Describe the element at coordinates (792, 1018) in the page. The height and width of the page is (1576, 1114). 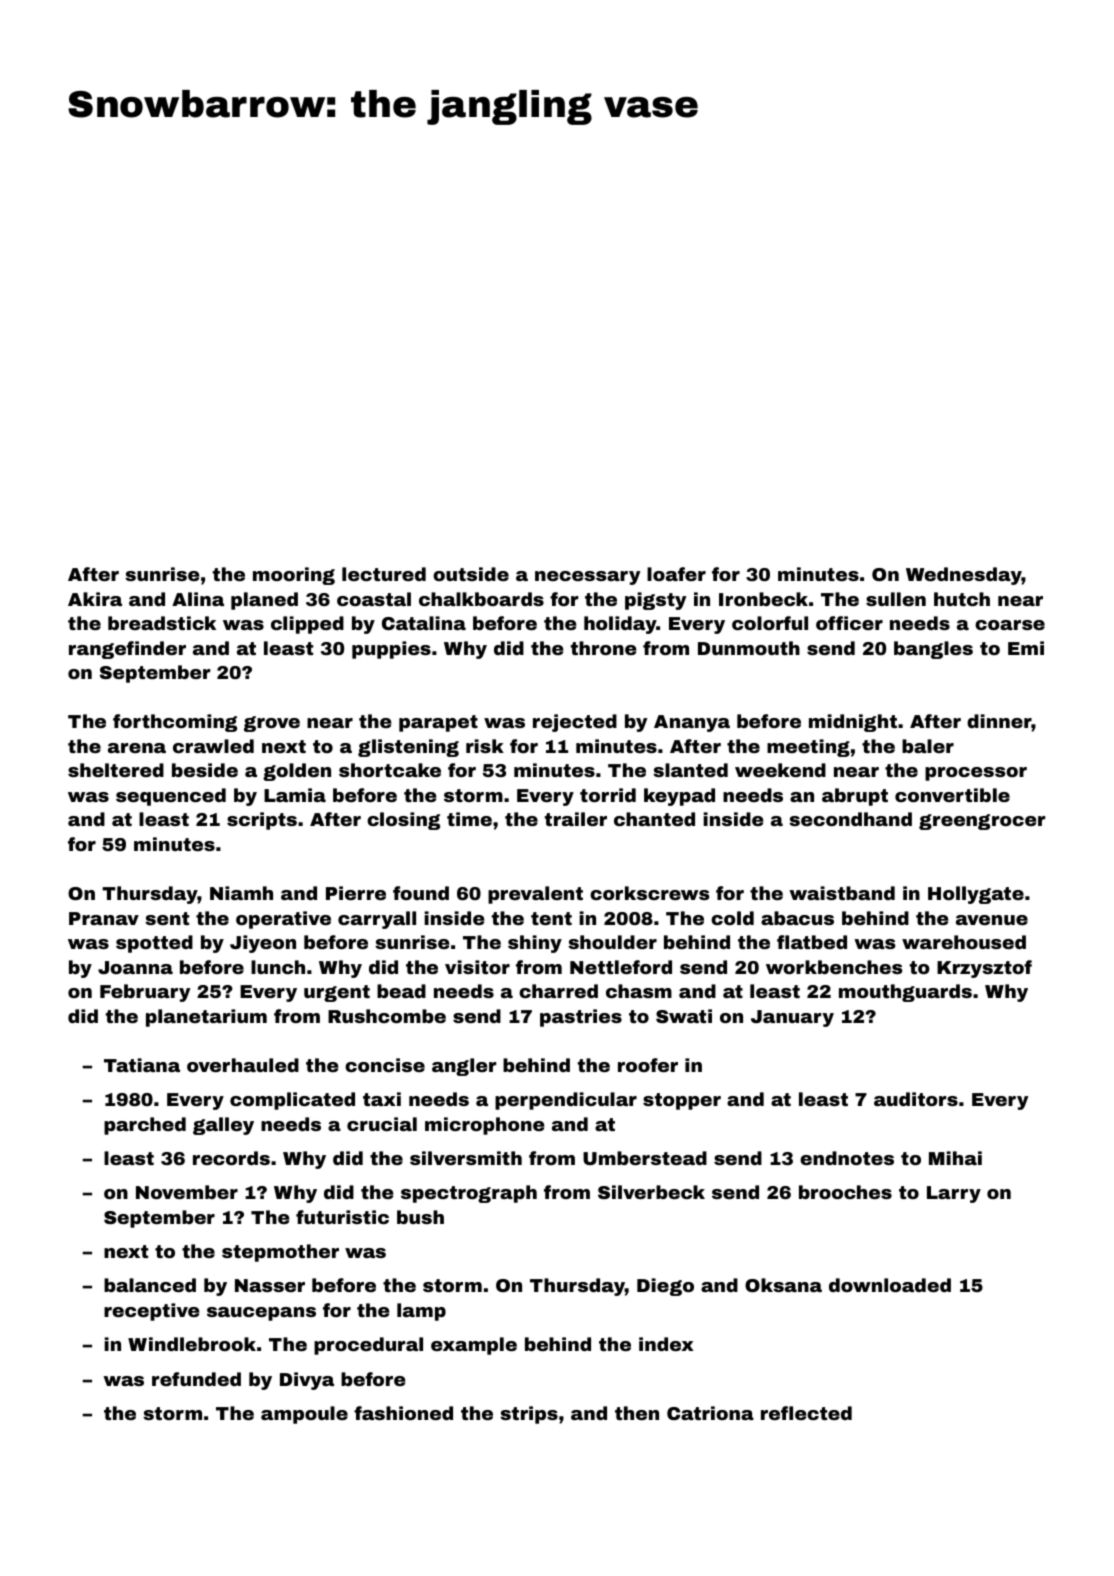
I see `January` at that location.
